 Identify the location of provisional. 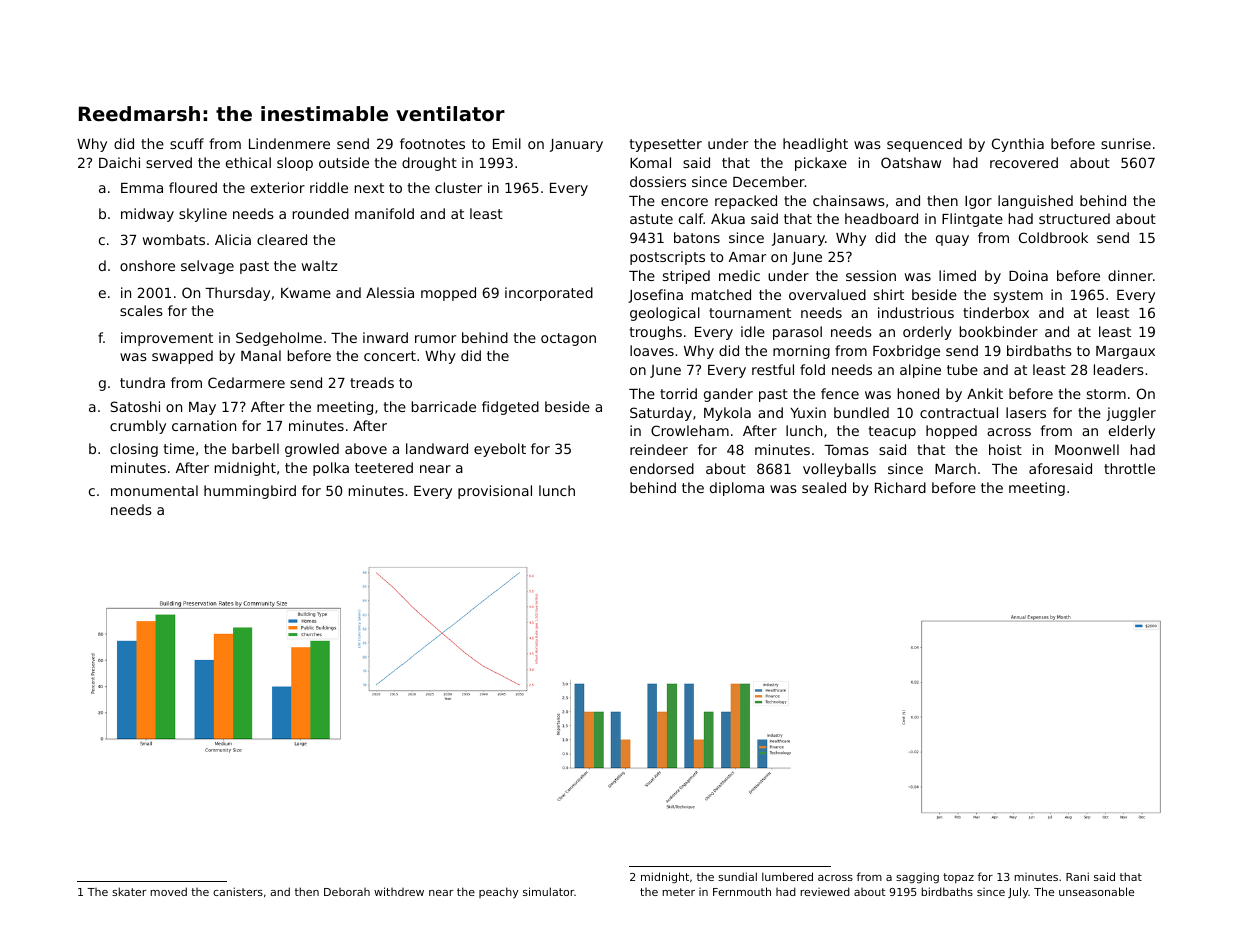
(495, 492).
